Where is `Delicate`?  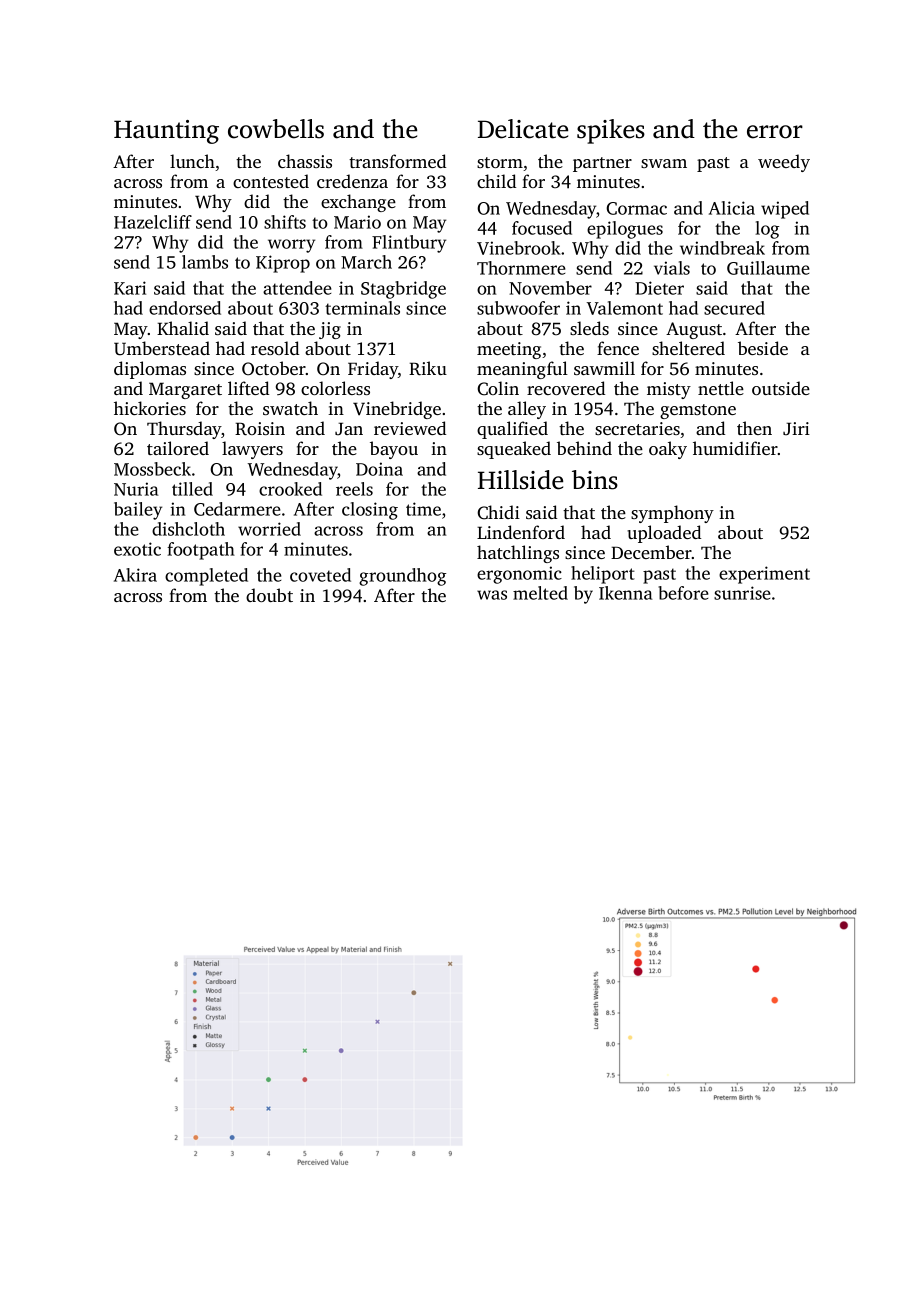
Delicate is located at coordinates (523, 129).
